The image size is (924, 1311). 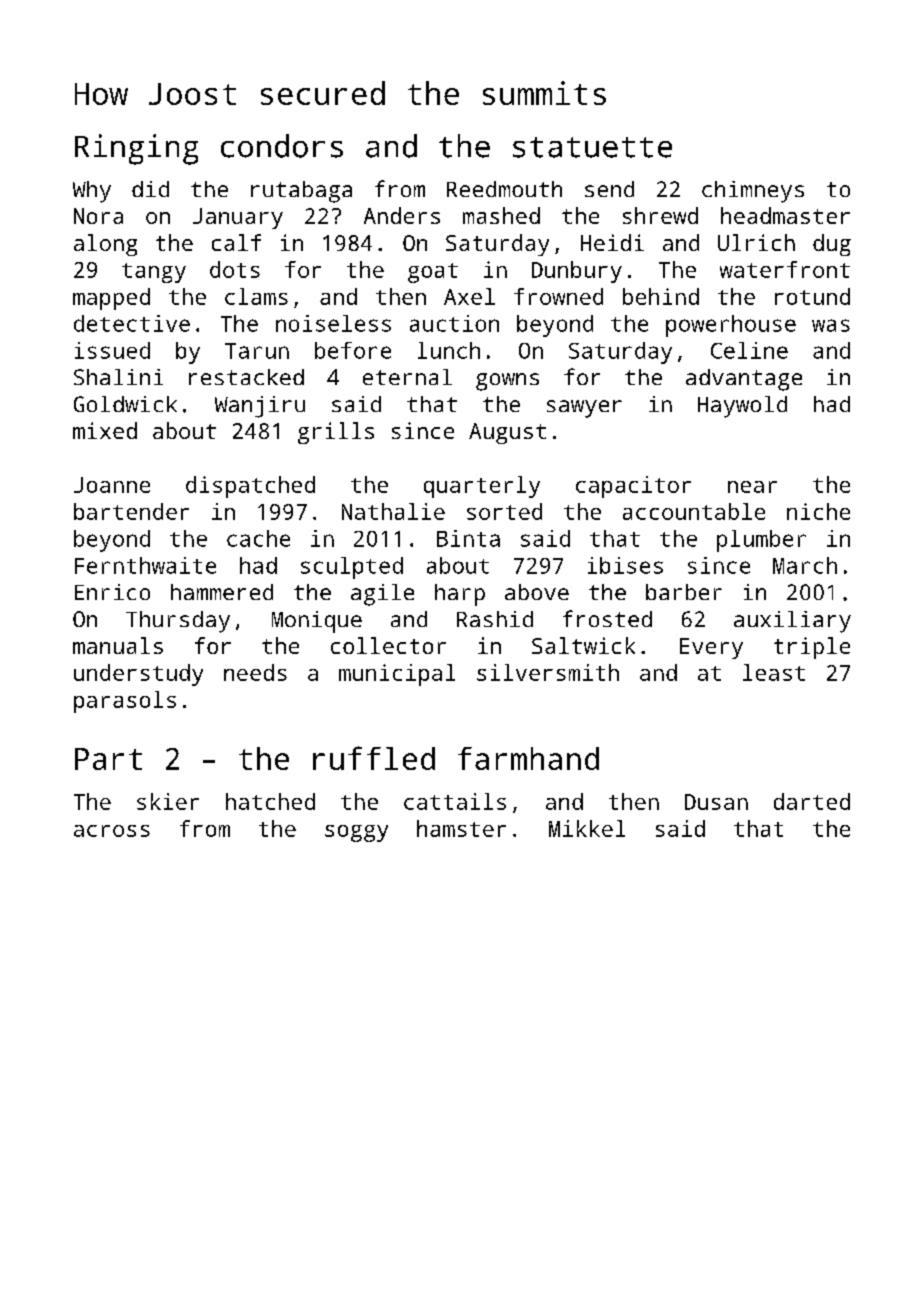 What do you see at coordinates (742, 407) in the screenshot?
I see `Haywold` at bounding box center [742, 407].
